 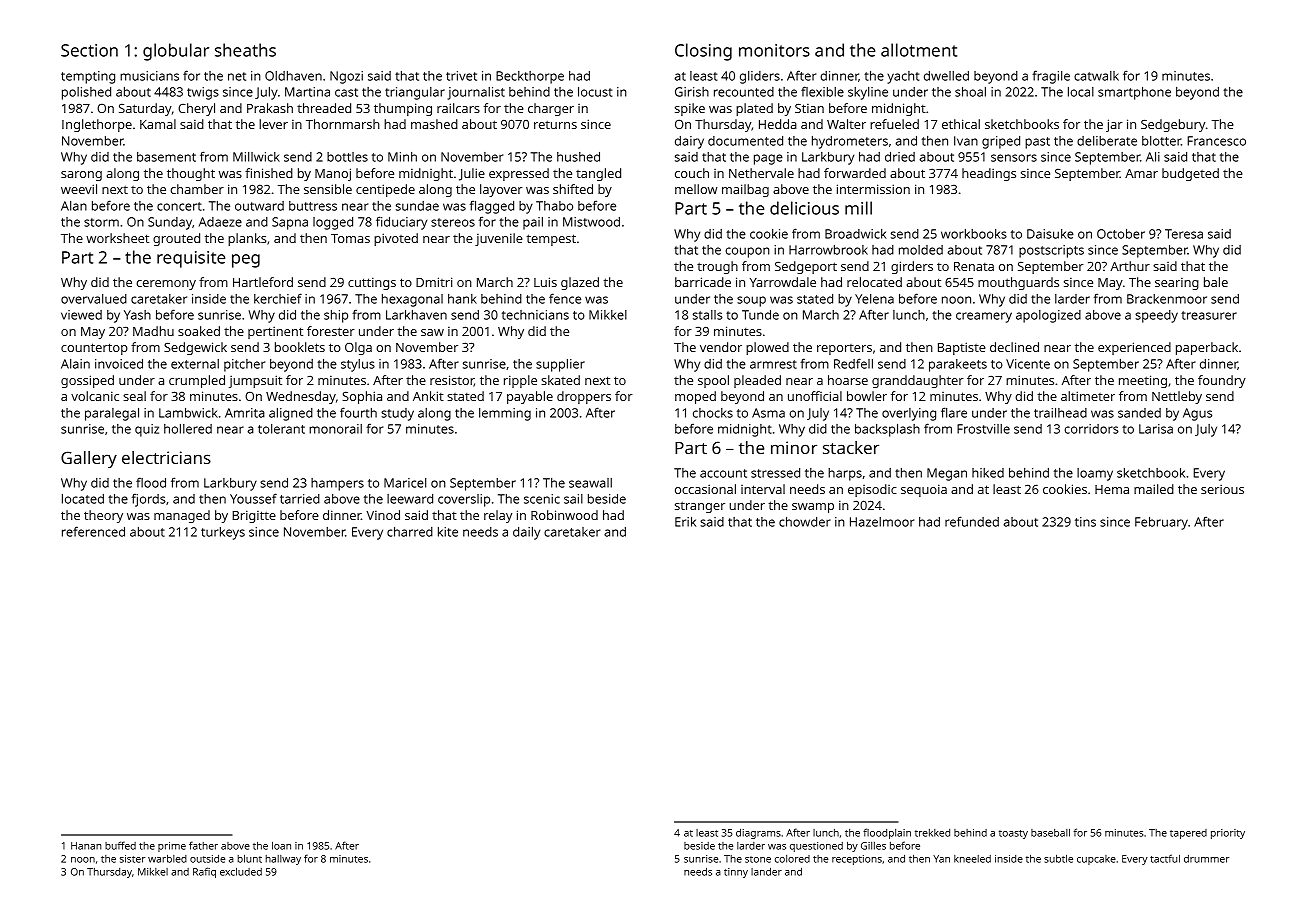 What do you see at coordinates (81, 315) in the image?
I see `viewed` at bounding box center [81, 315].
